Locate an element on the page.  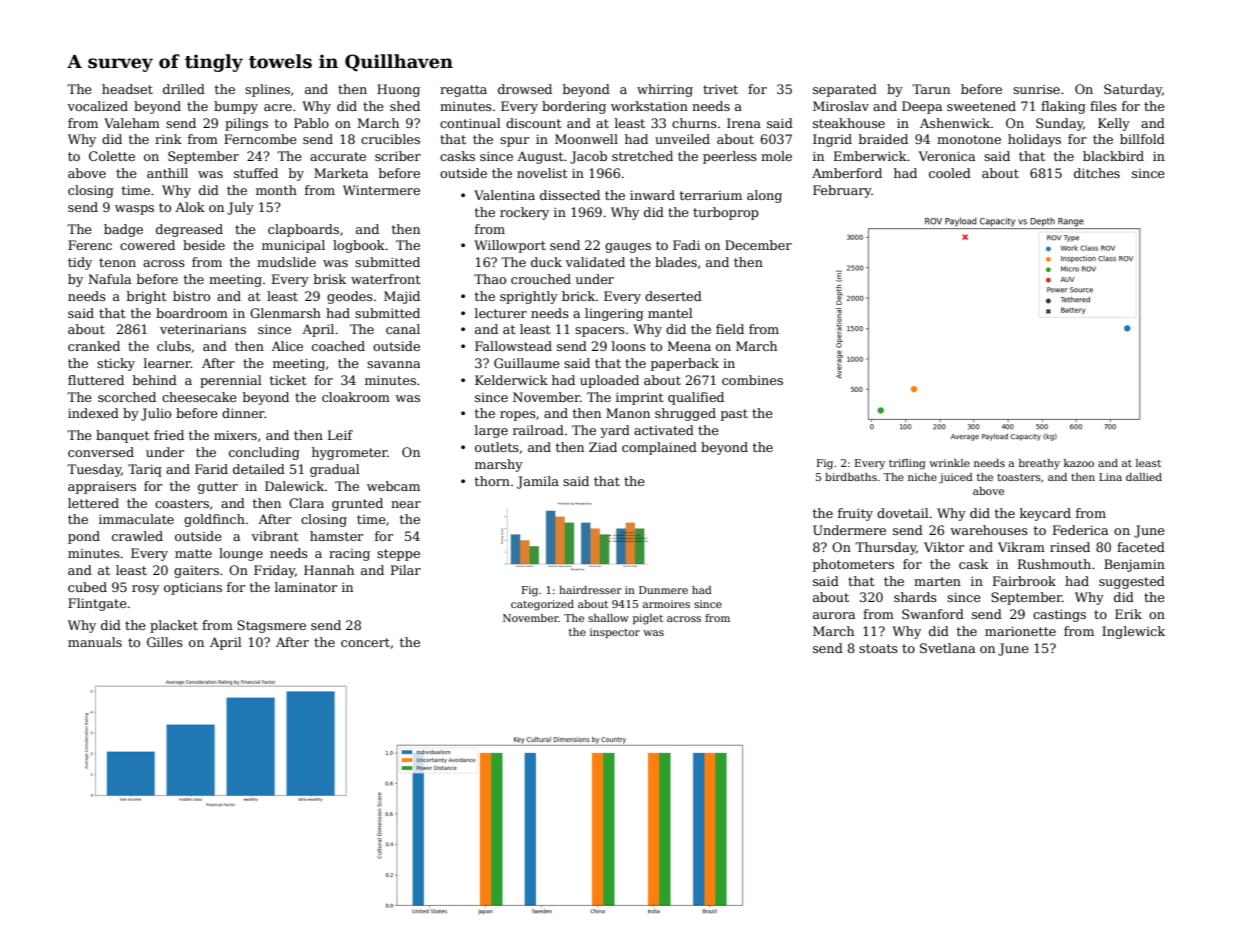
regatta is located at coordinates (463, 91).
